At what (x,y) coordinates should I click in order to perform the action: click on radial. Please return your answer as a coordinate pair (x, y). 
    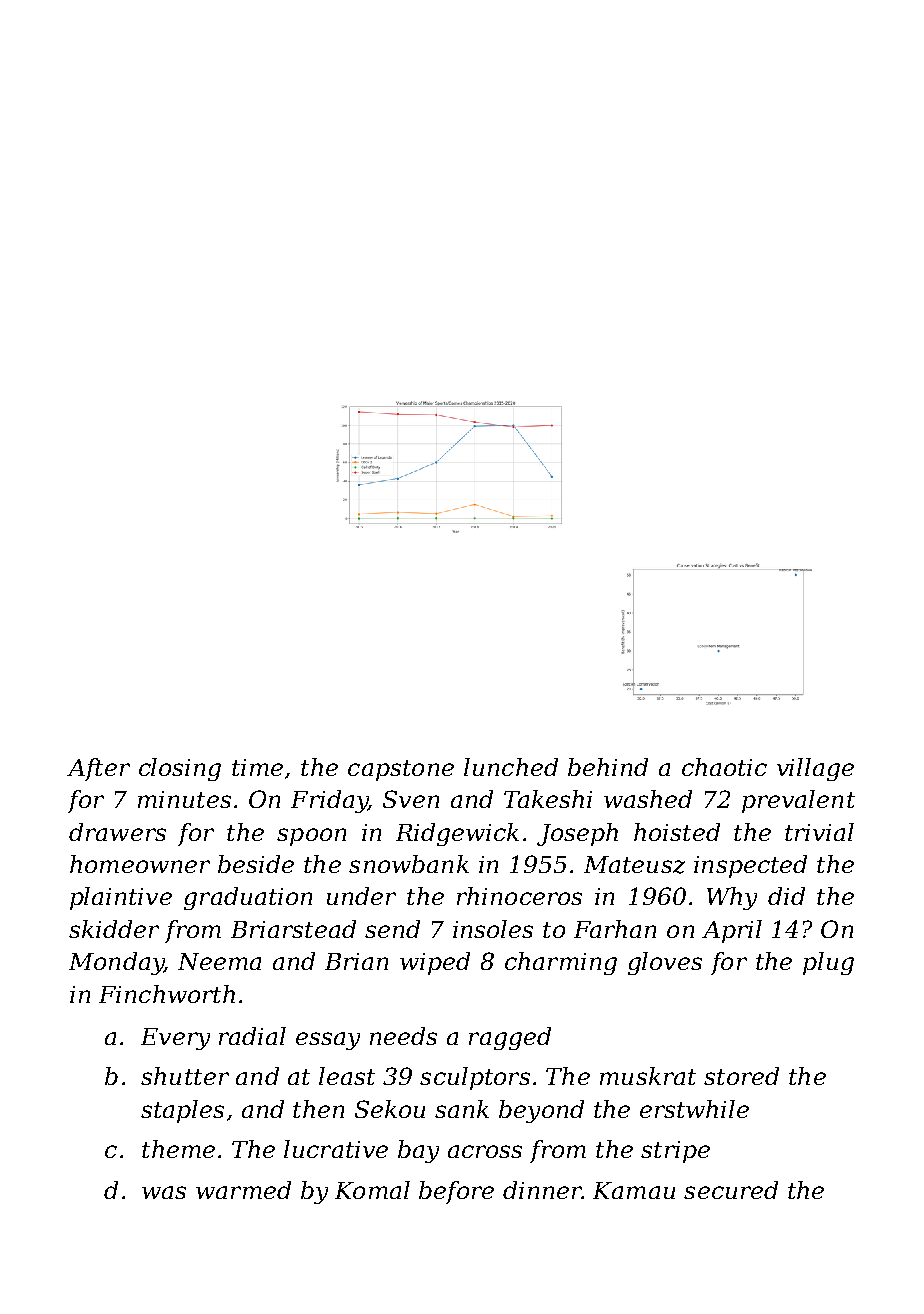
    Looking at the image, I should click on (252, 1036).
